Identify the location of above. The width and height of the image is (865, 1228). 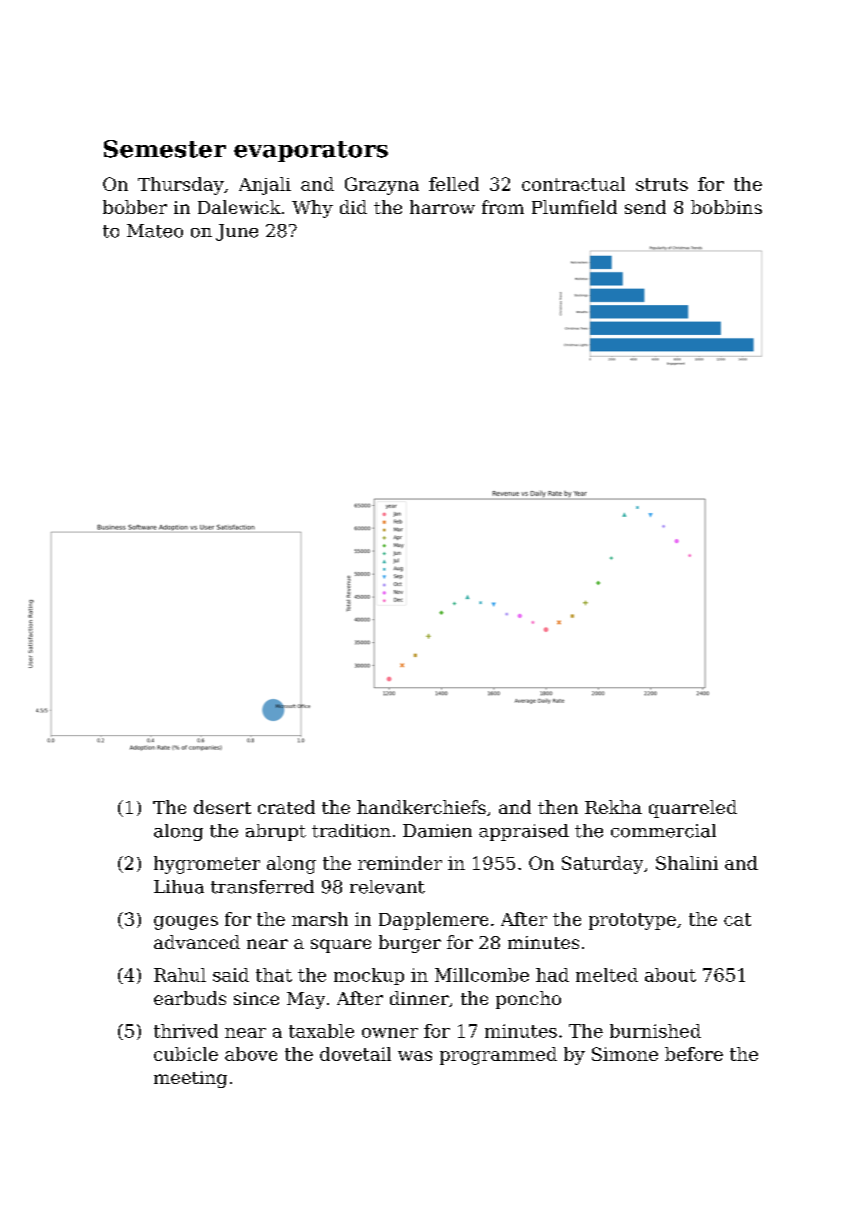
(251, 1054).
